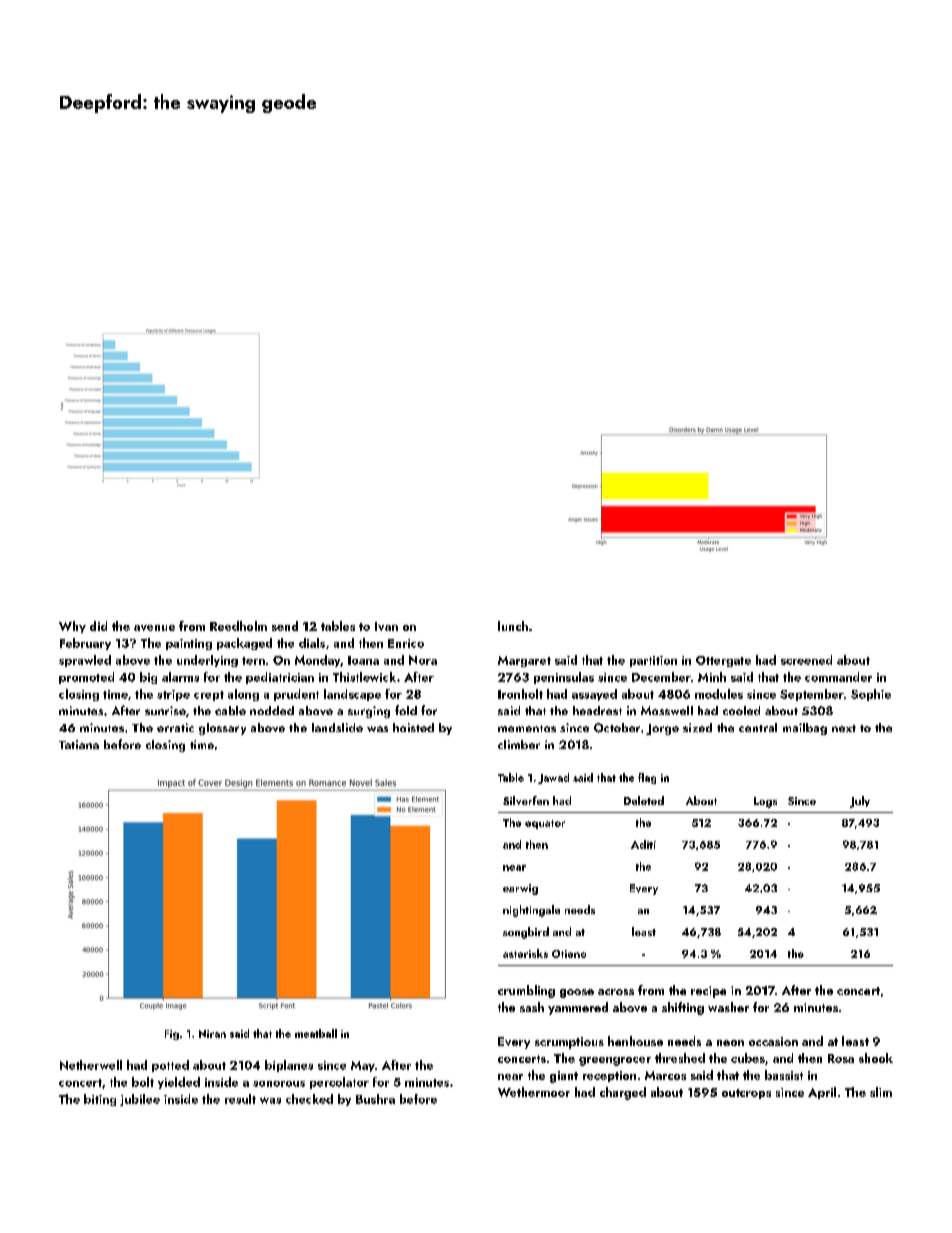 Image resolution: width=952 pixels, height=1233 pixels. What do you see at coordinates (683, 1008) in the page?
I see `shifting` at bounding box center [683, 1008].
